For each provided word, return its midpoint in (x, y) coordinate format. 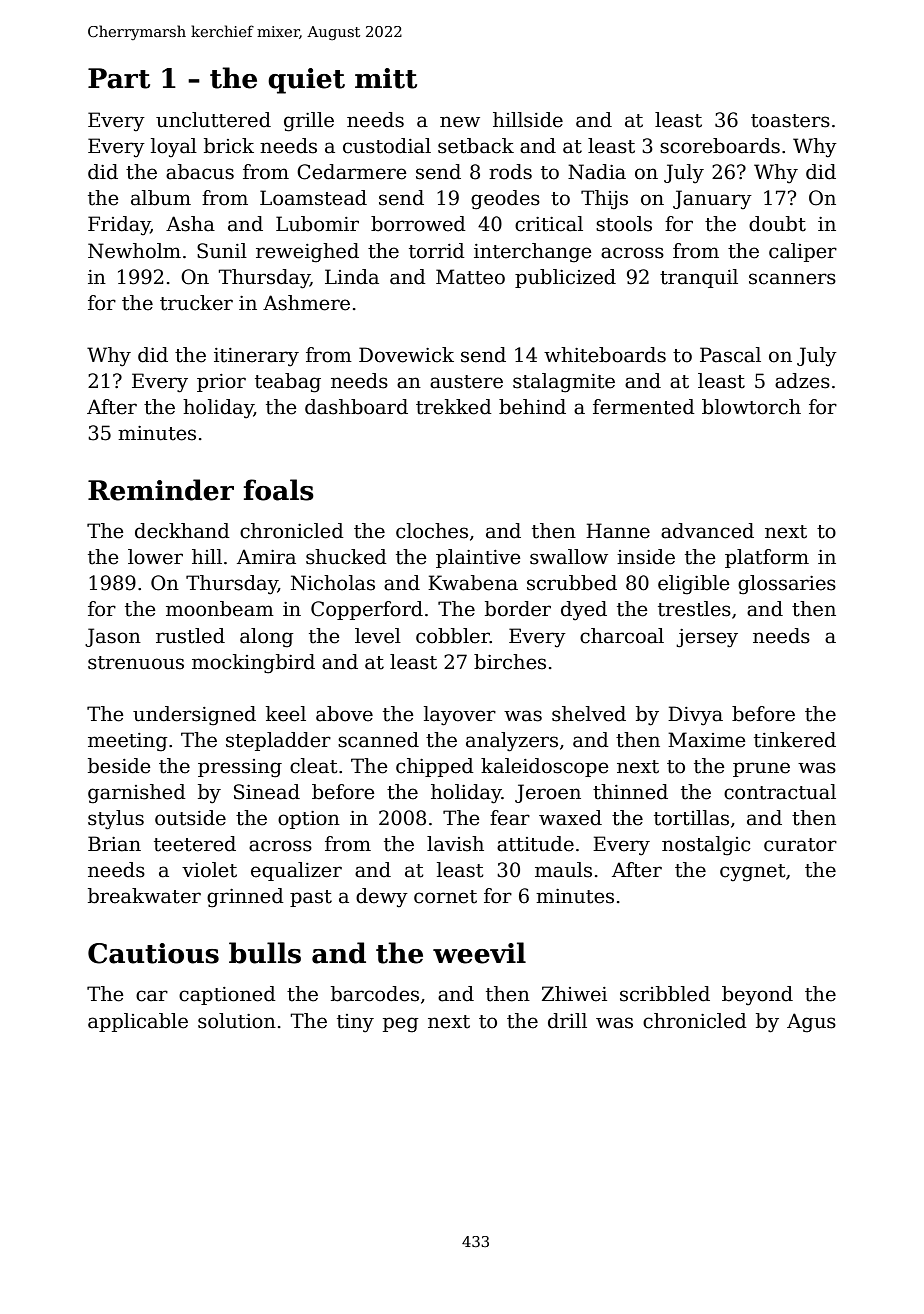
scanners (792, 279)
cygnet (753, 873)
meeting (128, 742)
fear (510, 818)
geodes (505, 200)
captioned (227, 995)
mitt (386, 78)
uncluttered (213, 120)
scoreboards (720, 146)
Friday (119, 226)
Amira (266, 557)
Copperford (367, 610)
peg (401, 1025)
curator (800, 845)
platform (767, 558)
